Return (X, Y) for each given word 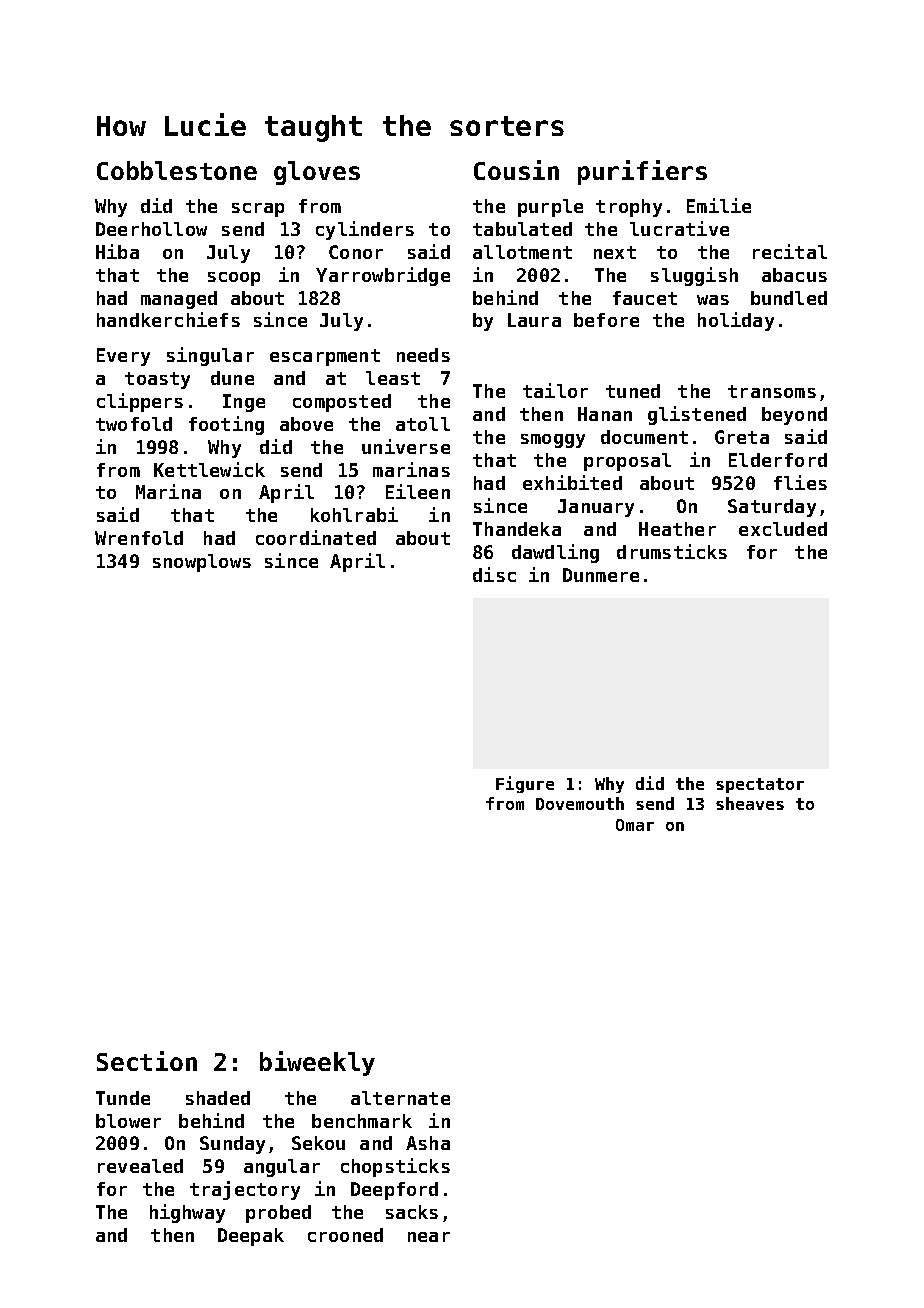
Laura (534, 320)
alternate (400, 1098)
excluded (783, 529)
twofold (134, 424)
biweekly (317, 1063)
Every (123, 357)
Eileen (418, 491)
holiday (736, 321)
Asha (428, 1143)
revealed (140, 1166)
